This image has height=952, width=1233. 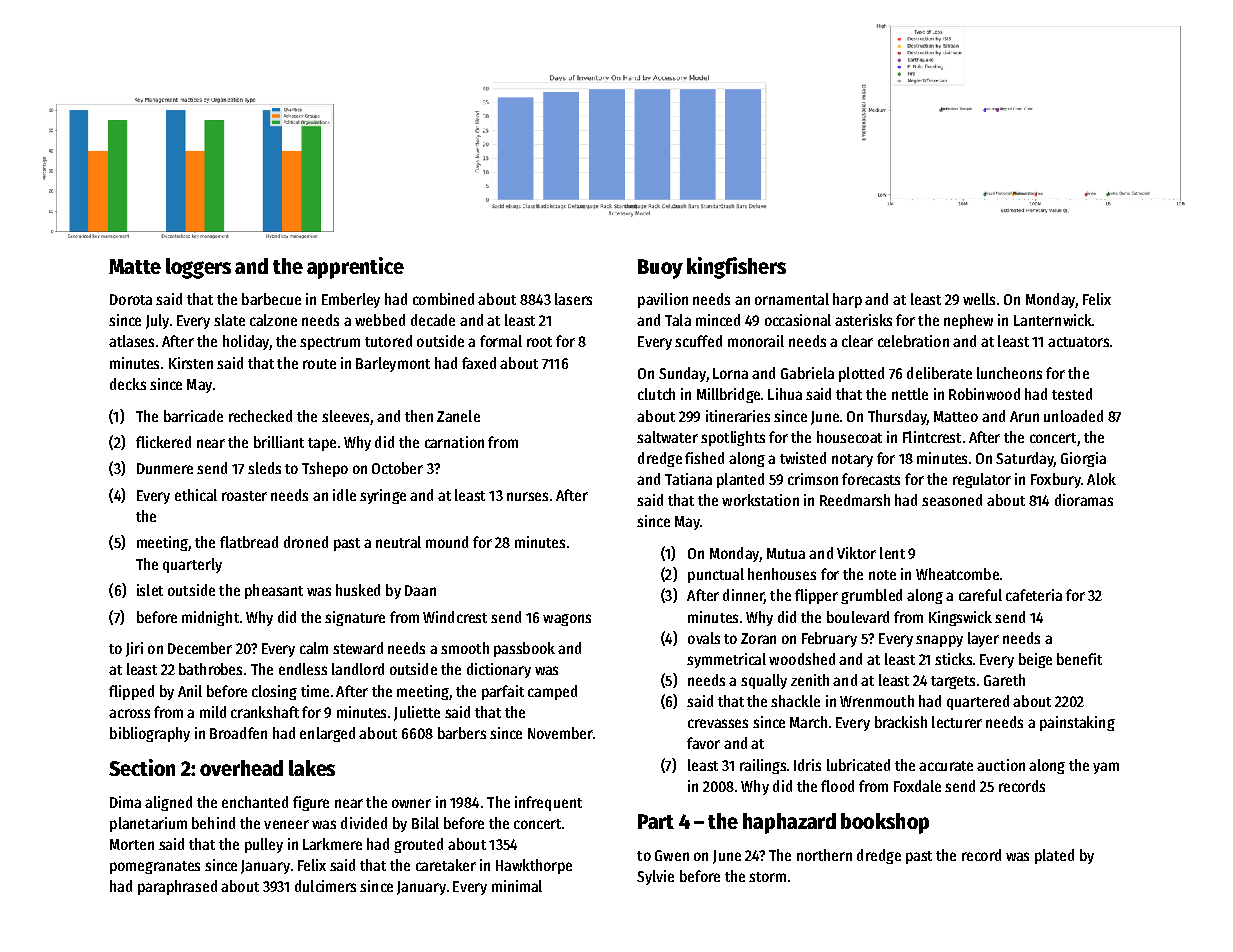 What do you see at coordinates (213, 823) in the image?
I see `behind` at bounding box center [213, 823].
